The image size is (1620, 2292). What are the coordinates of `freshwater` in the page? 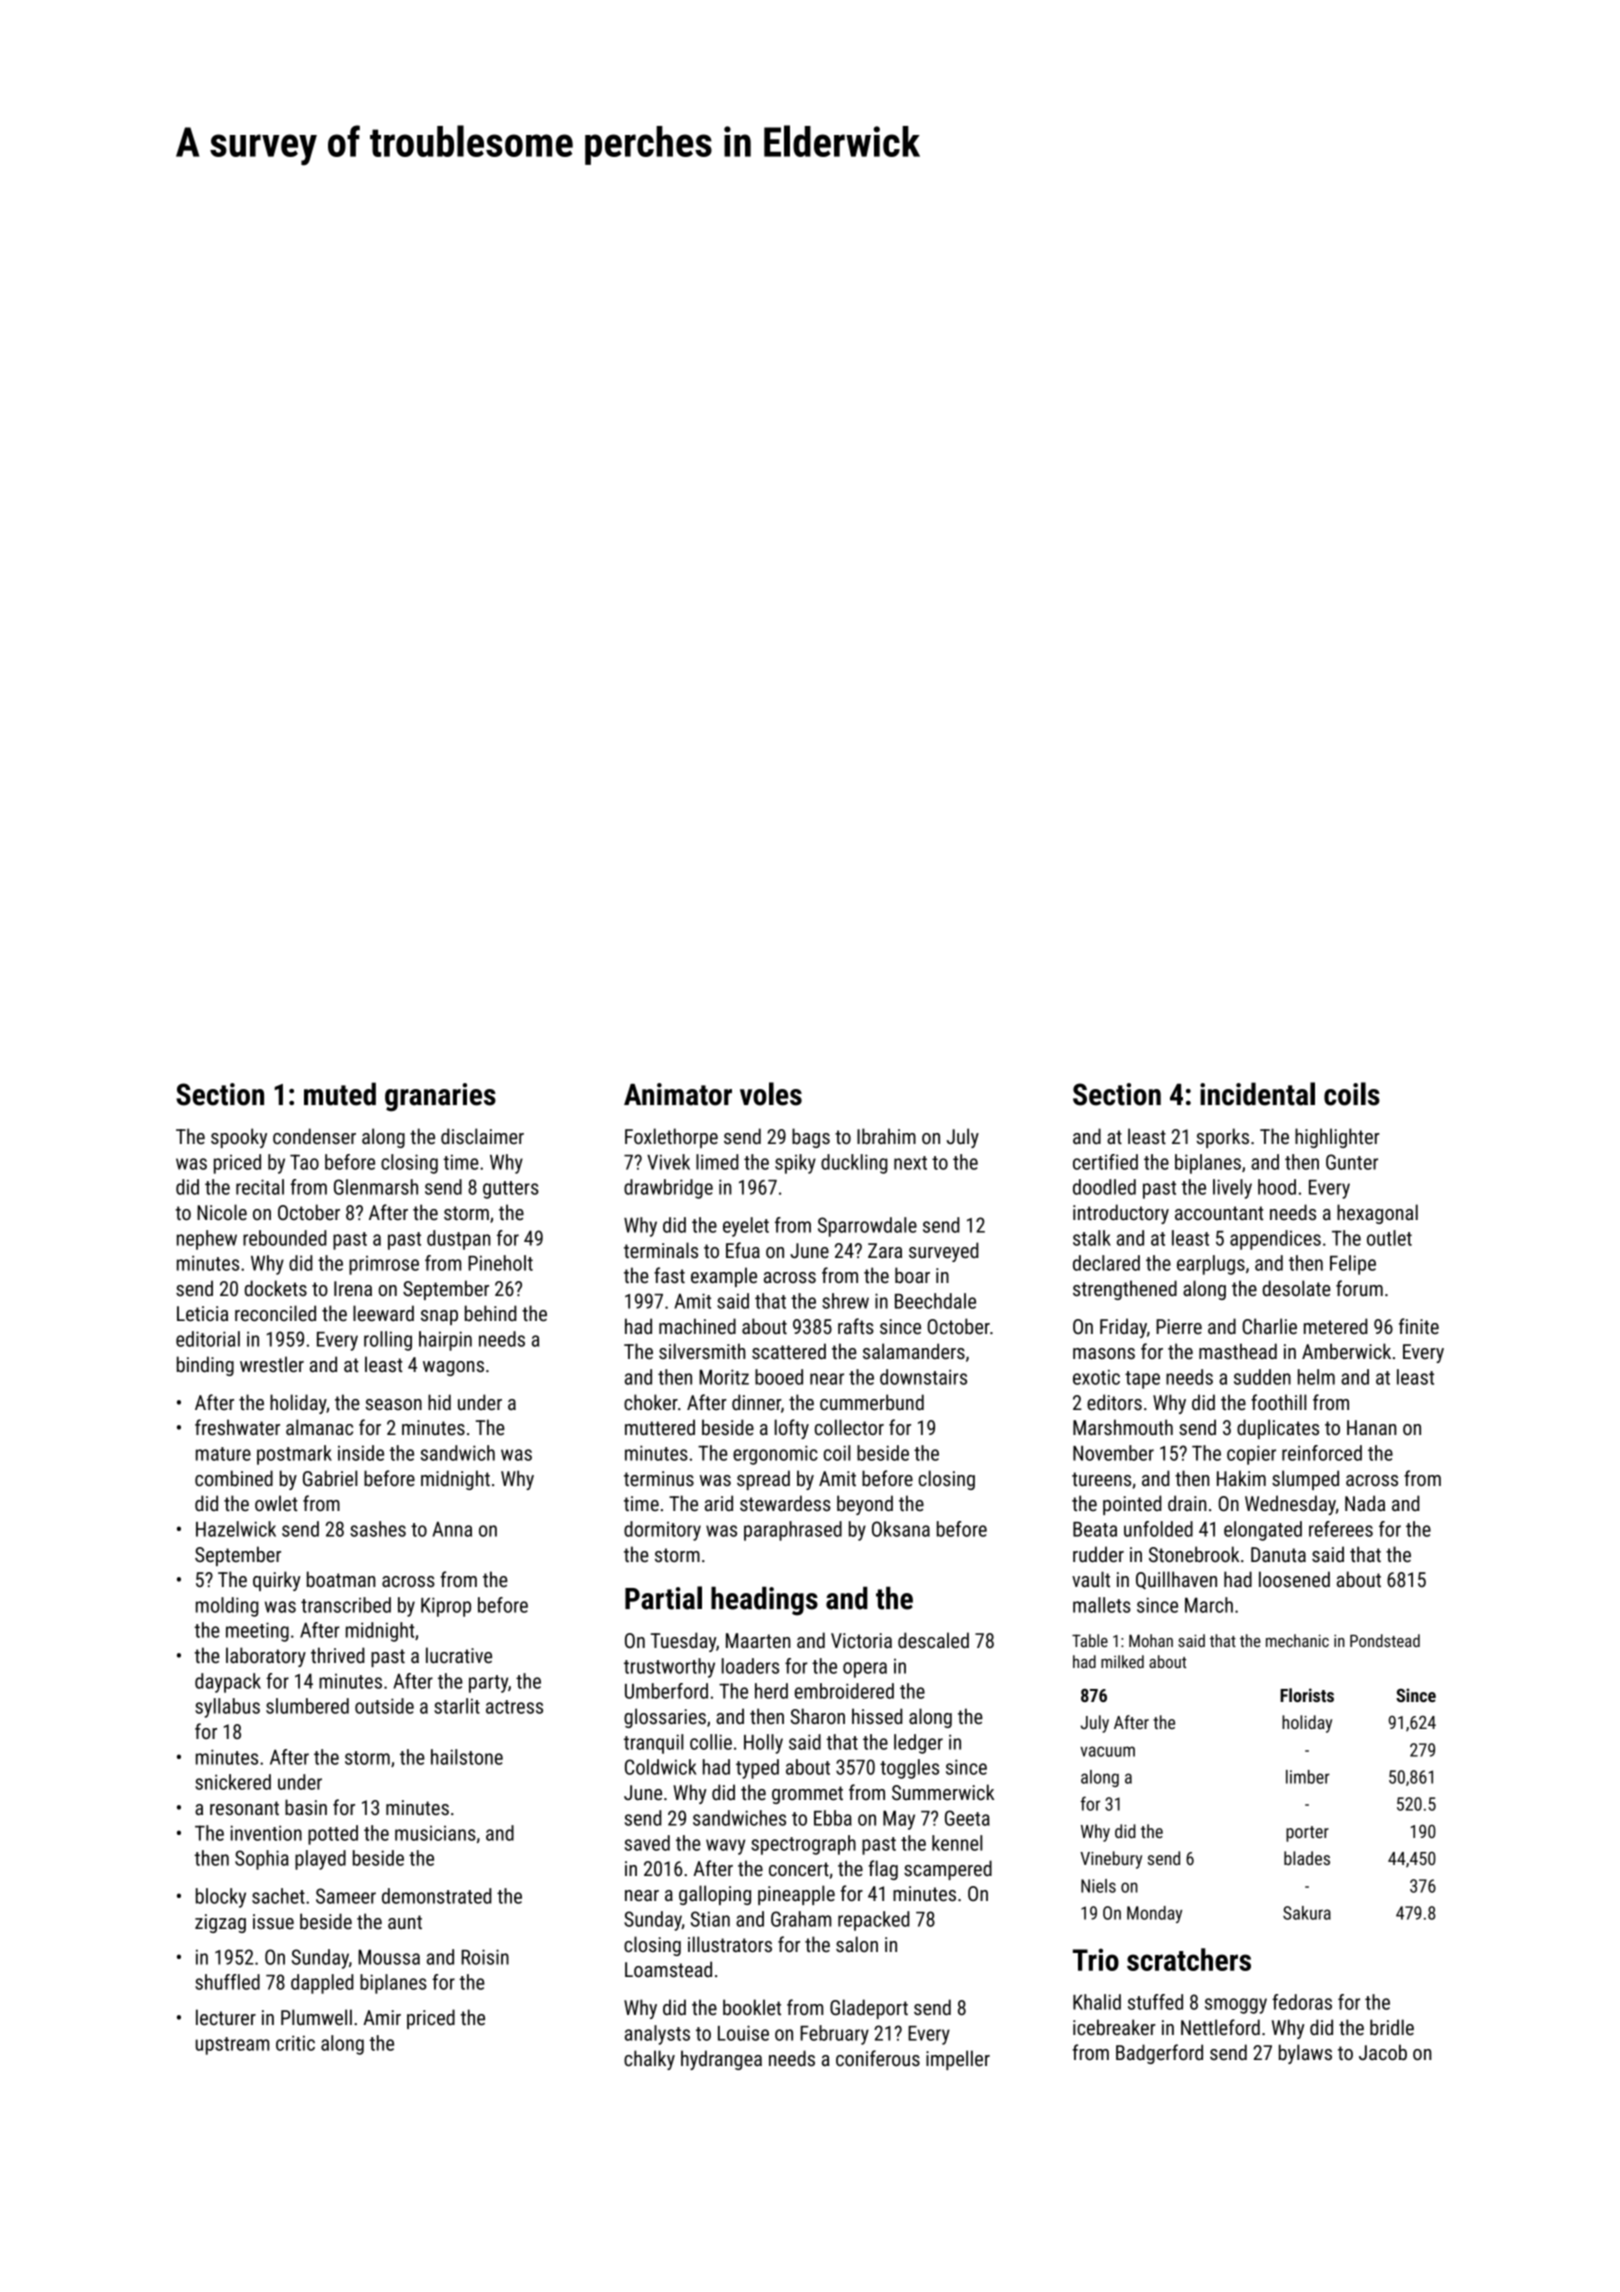 It's located at (237, 1427).
